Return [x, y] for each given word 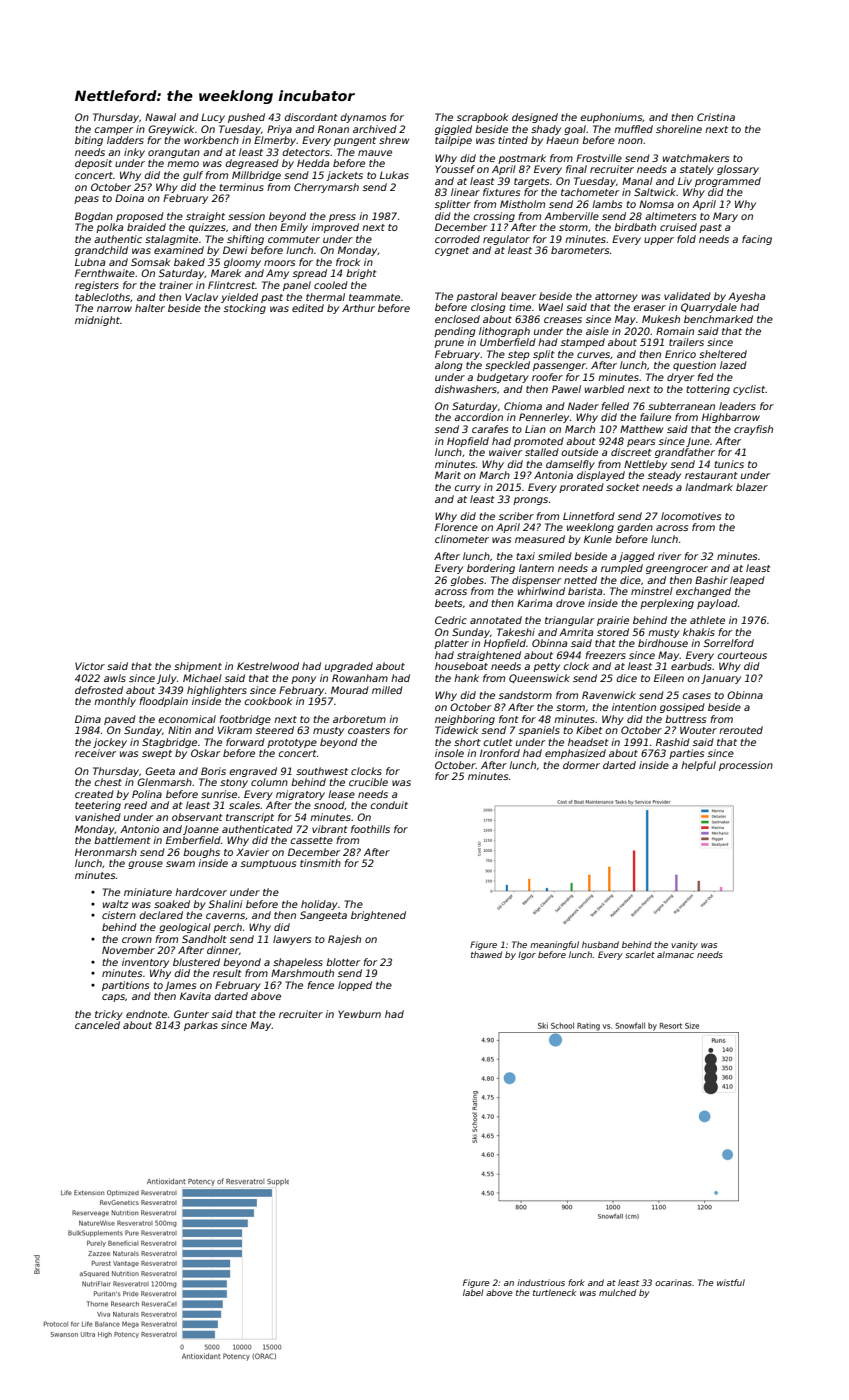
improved [335, 228]
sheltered [723, 354]
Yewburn [359, 1014]
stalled [542, 452]
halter [150, 308]
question [694, 366]
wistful [731, 1282]
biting [89, 141]
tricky [109, 1015]
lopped [355, 986]
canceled [97, 1025]
